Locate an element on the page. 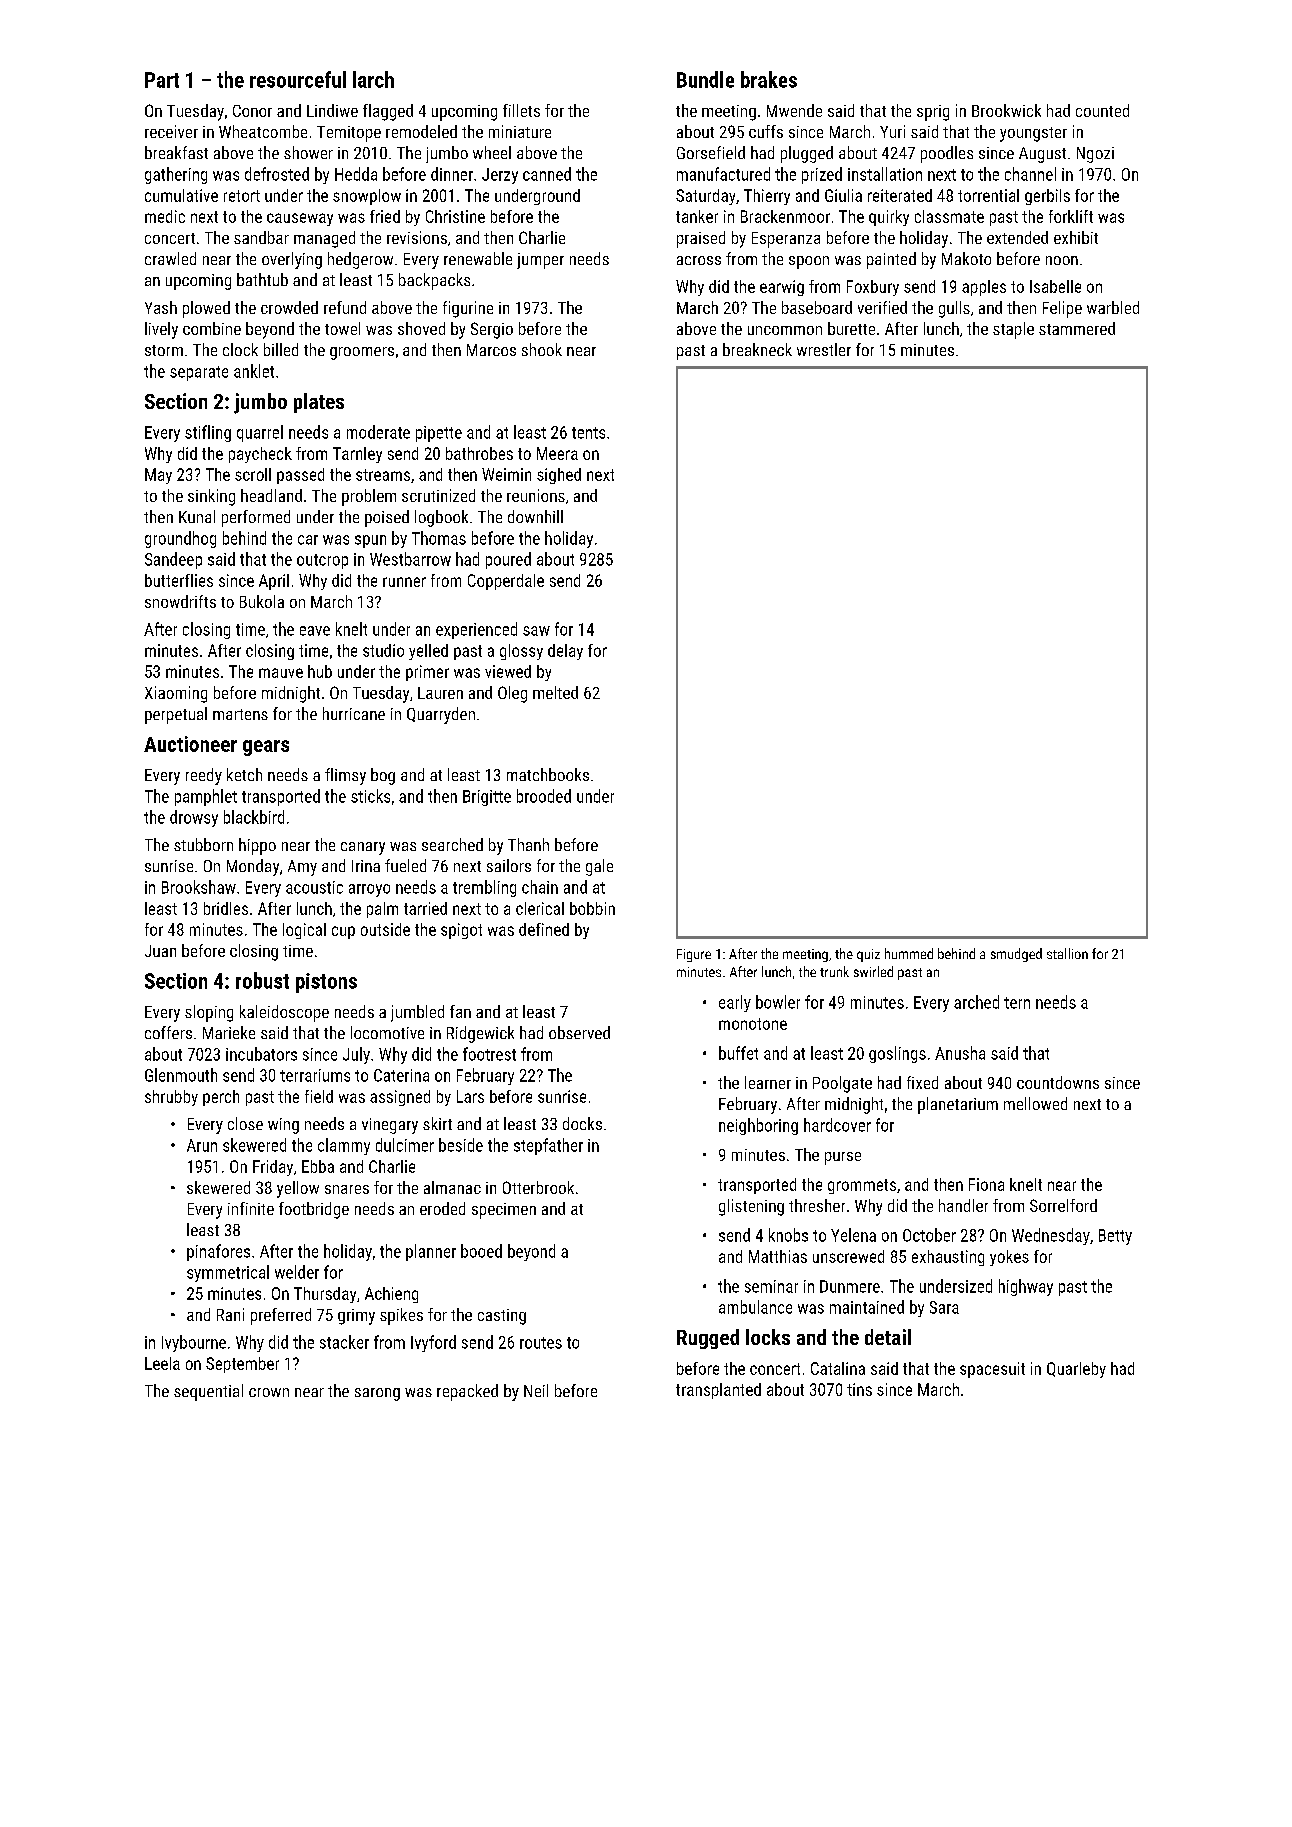  Quarleby is located at coordinates (1076, 1370).
